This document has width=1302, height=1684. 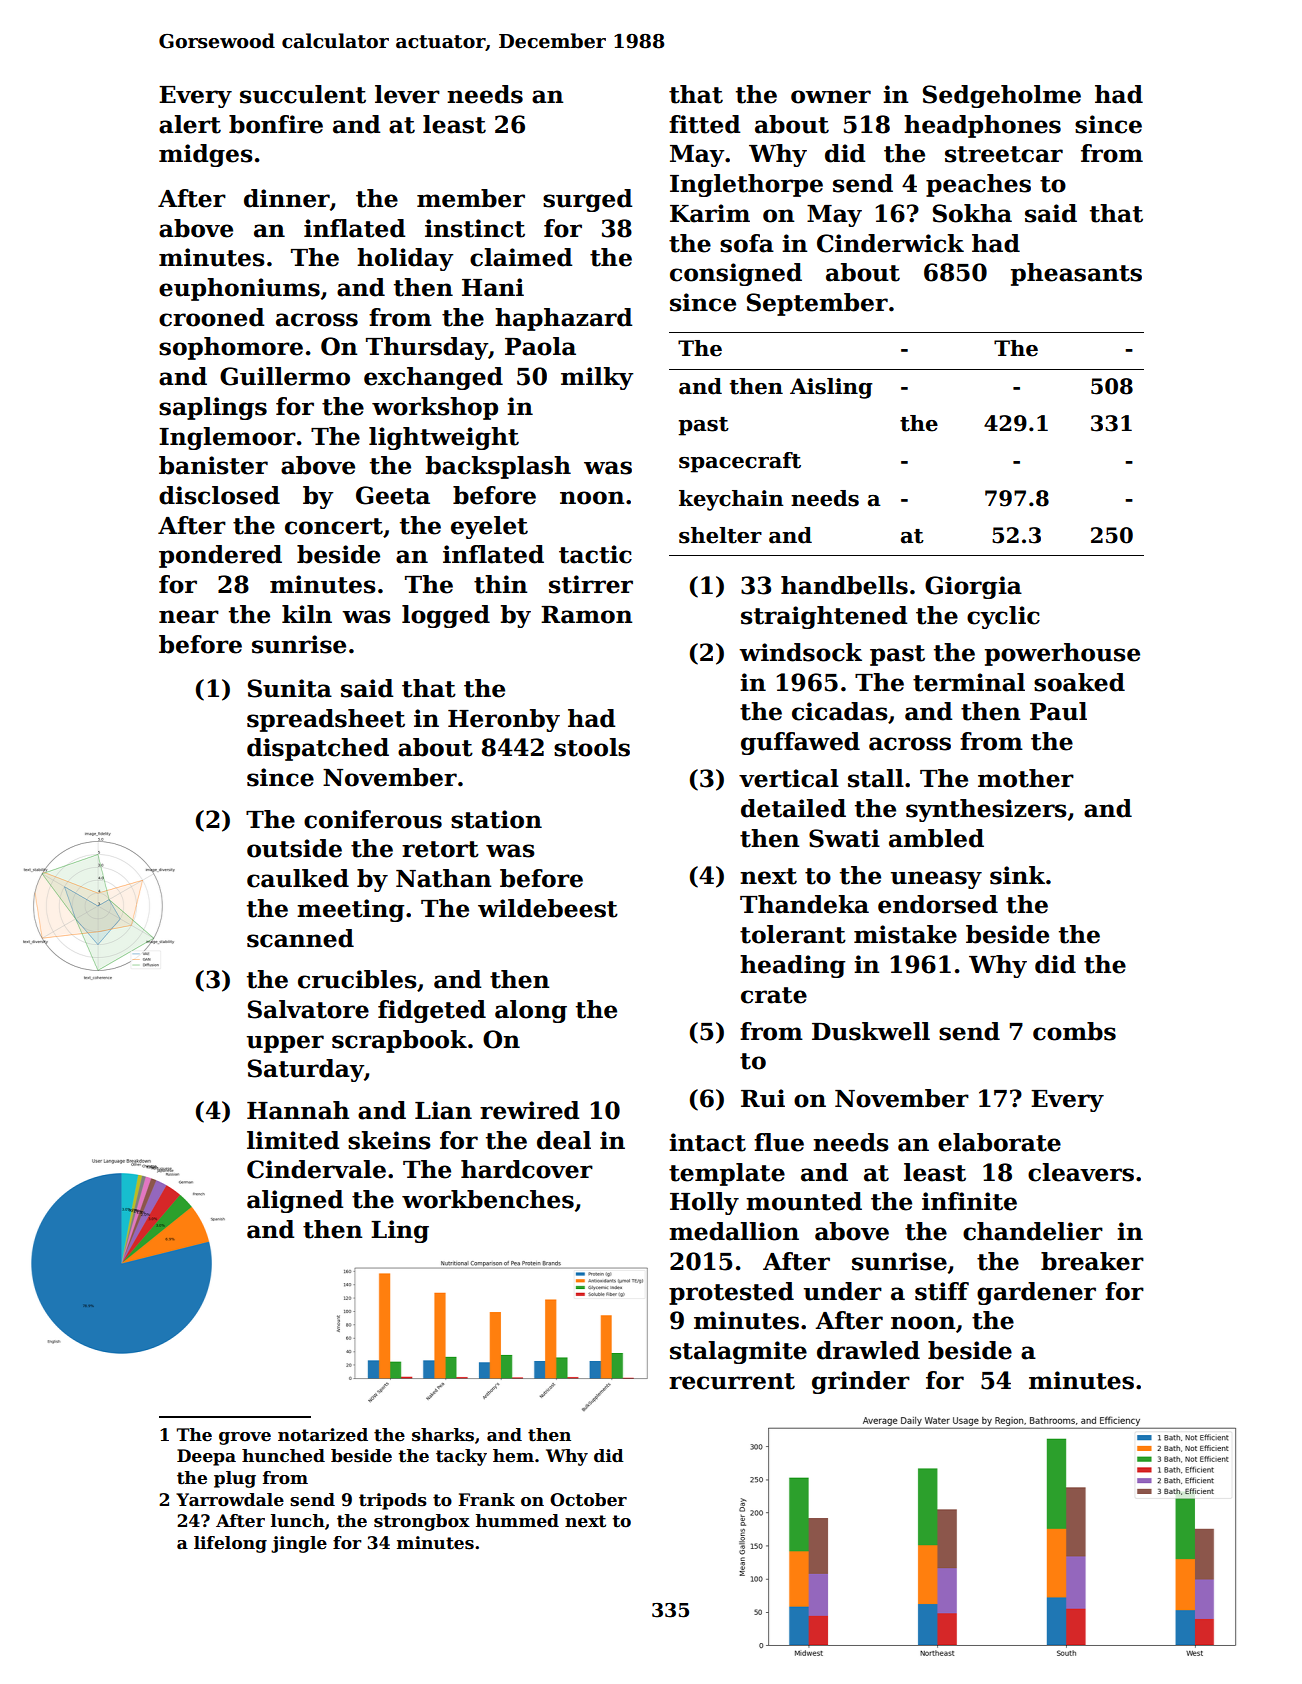 What do you see at coordinates (489, 527) in the document?
I see `eyelet` at bounding box center [489, 527].
